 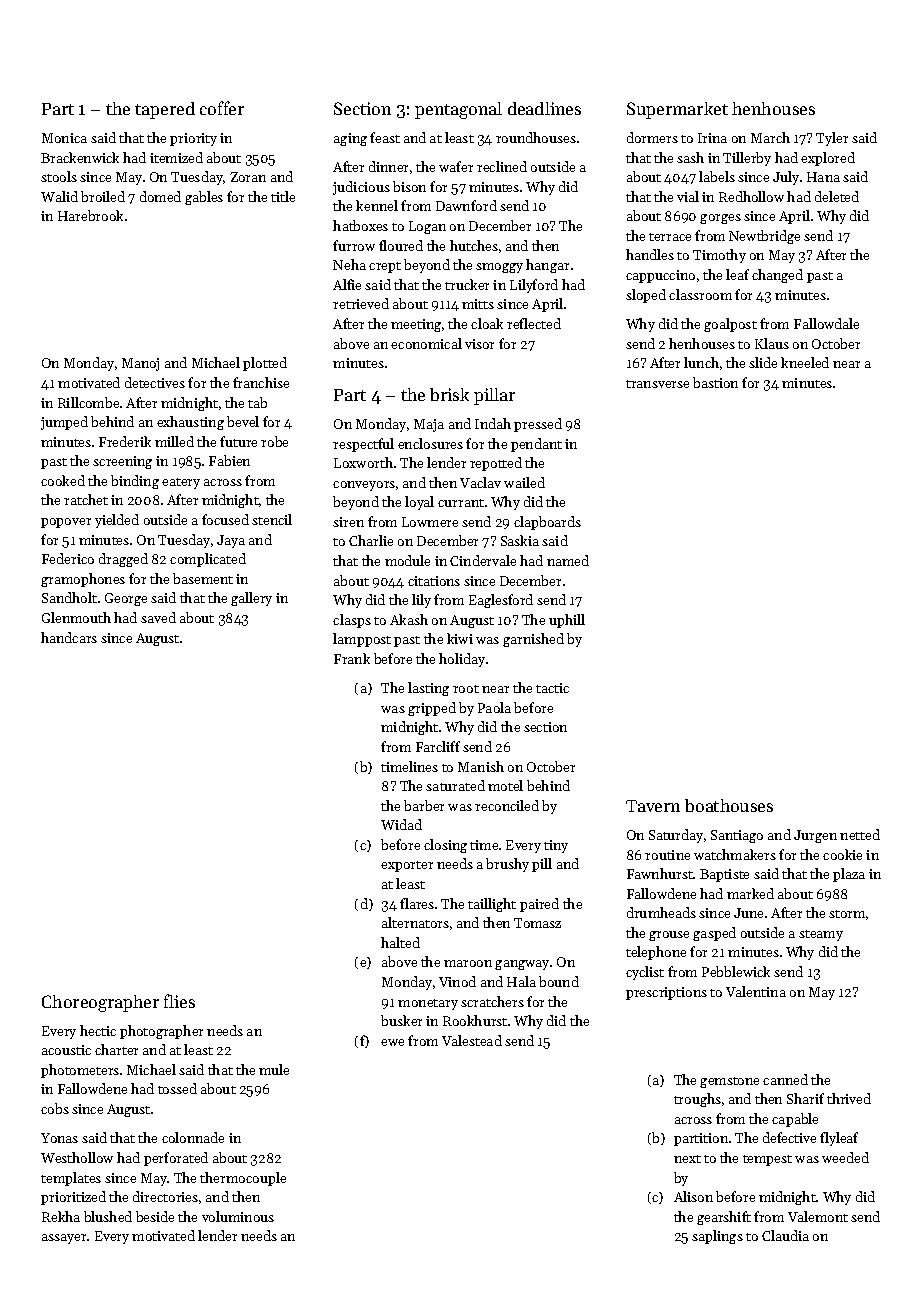 What do you see at coordinates (805, 362) in the image?
I see `kneeled` at bounding box center [805, 362].
